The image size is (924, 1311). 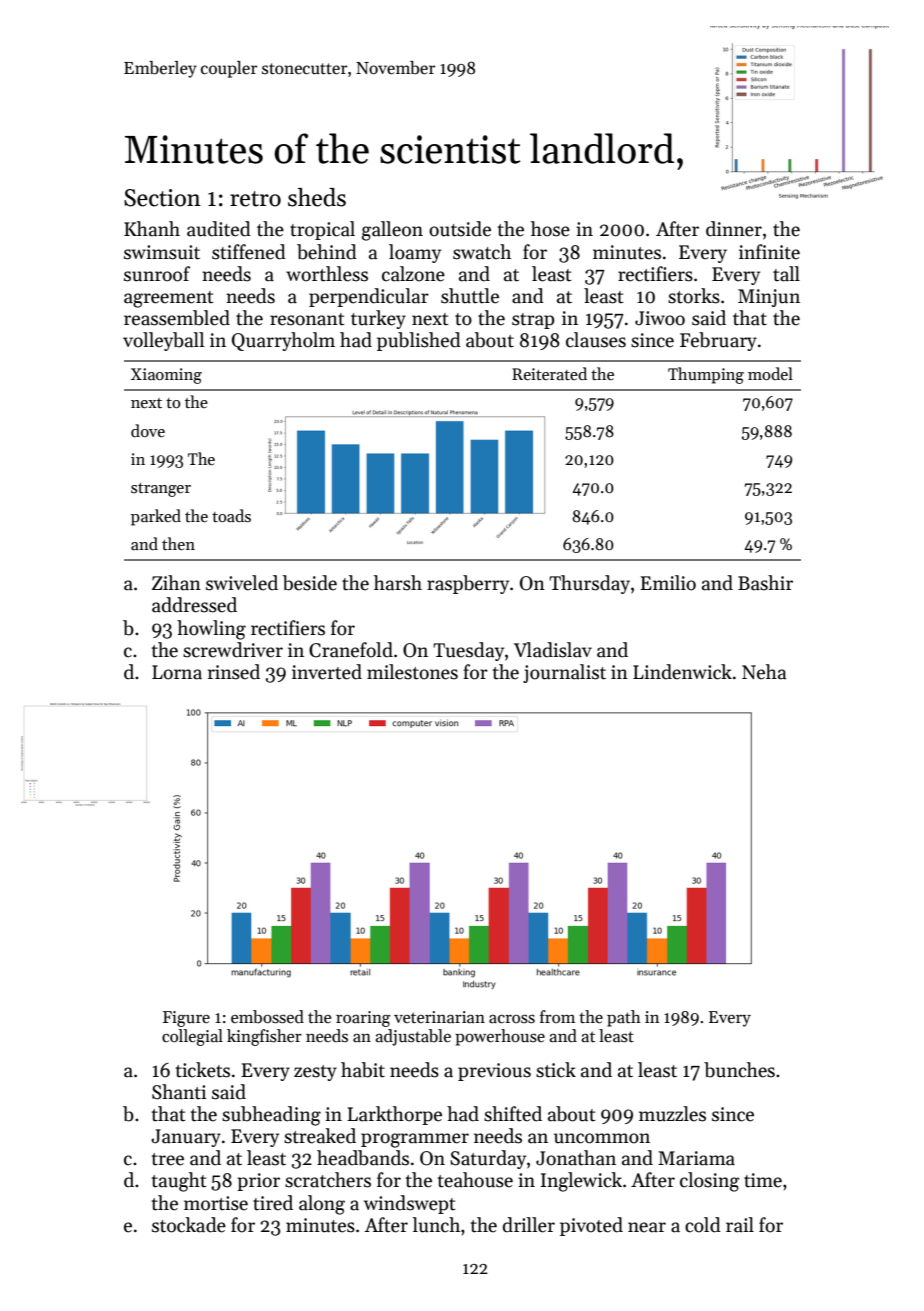 I want to click on stockade, so click(x=189, y=1225).
